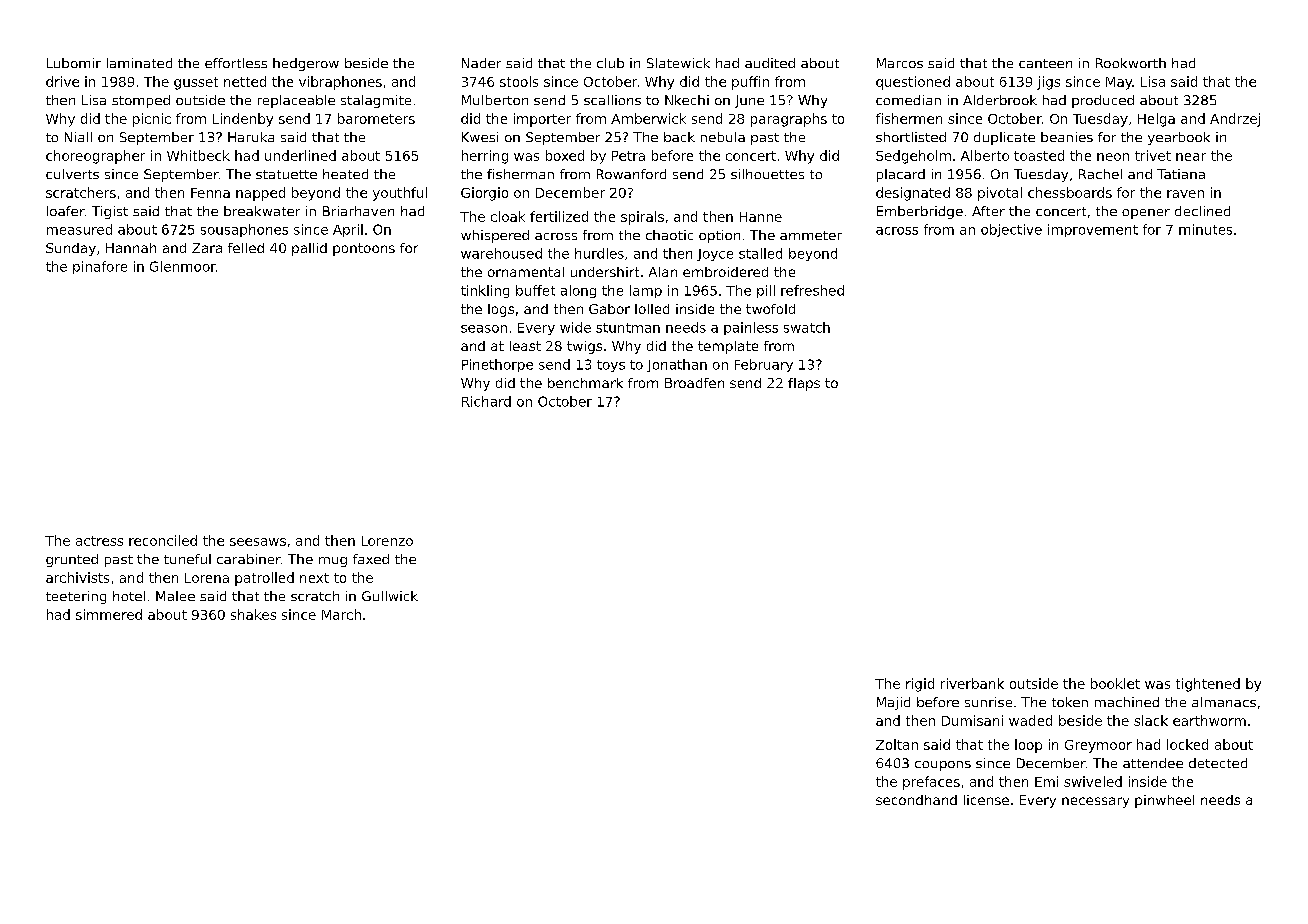 The image size is (1308, 924). Describe the element at coordinates (1164, 801) in the screenshot. I see `pinwheel` at that location.
